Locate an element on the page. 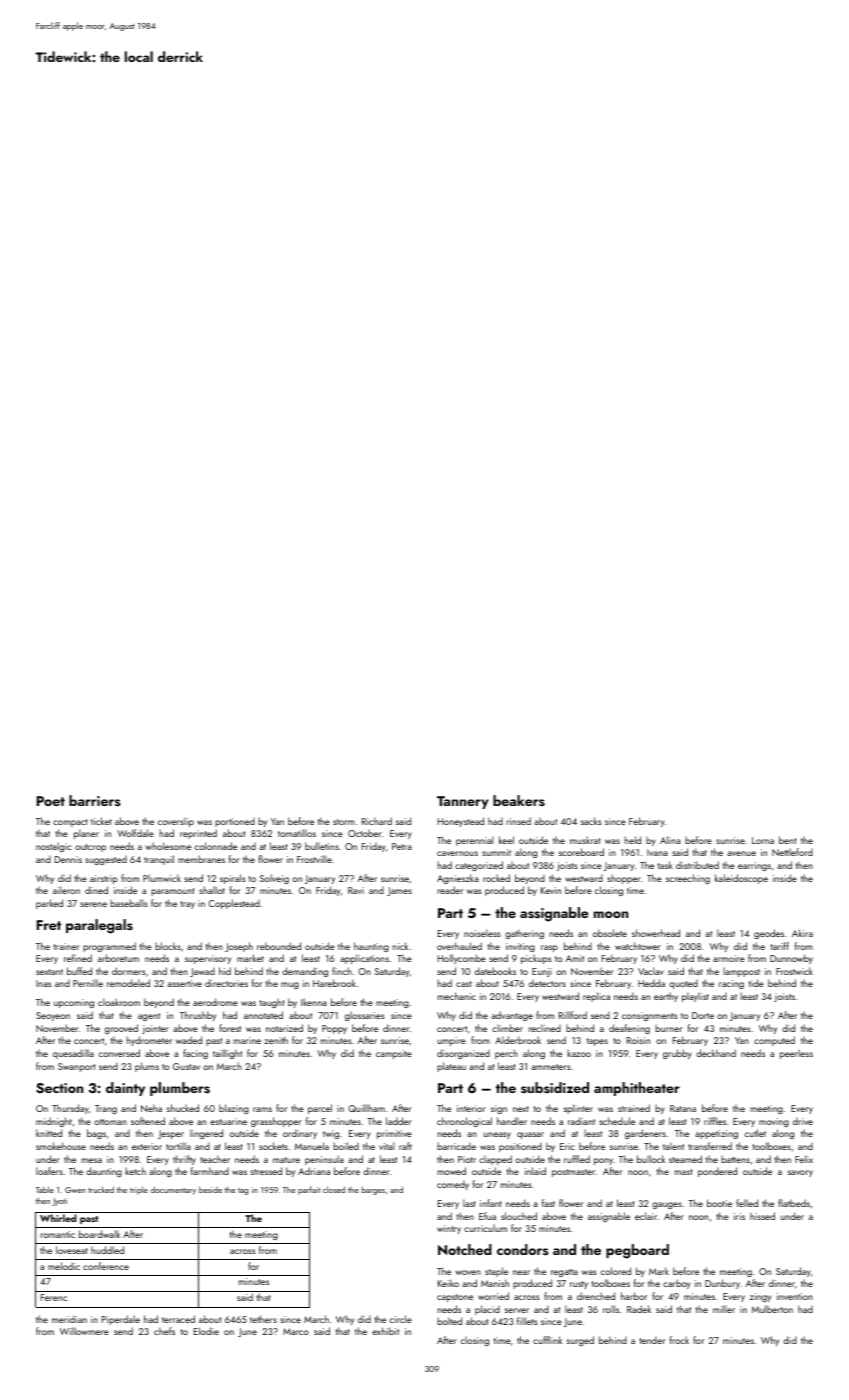  peerless is located at coordinates (796, 1054).
